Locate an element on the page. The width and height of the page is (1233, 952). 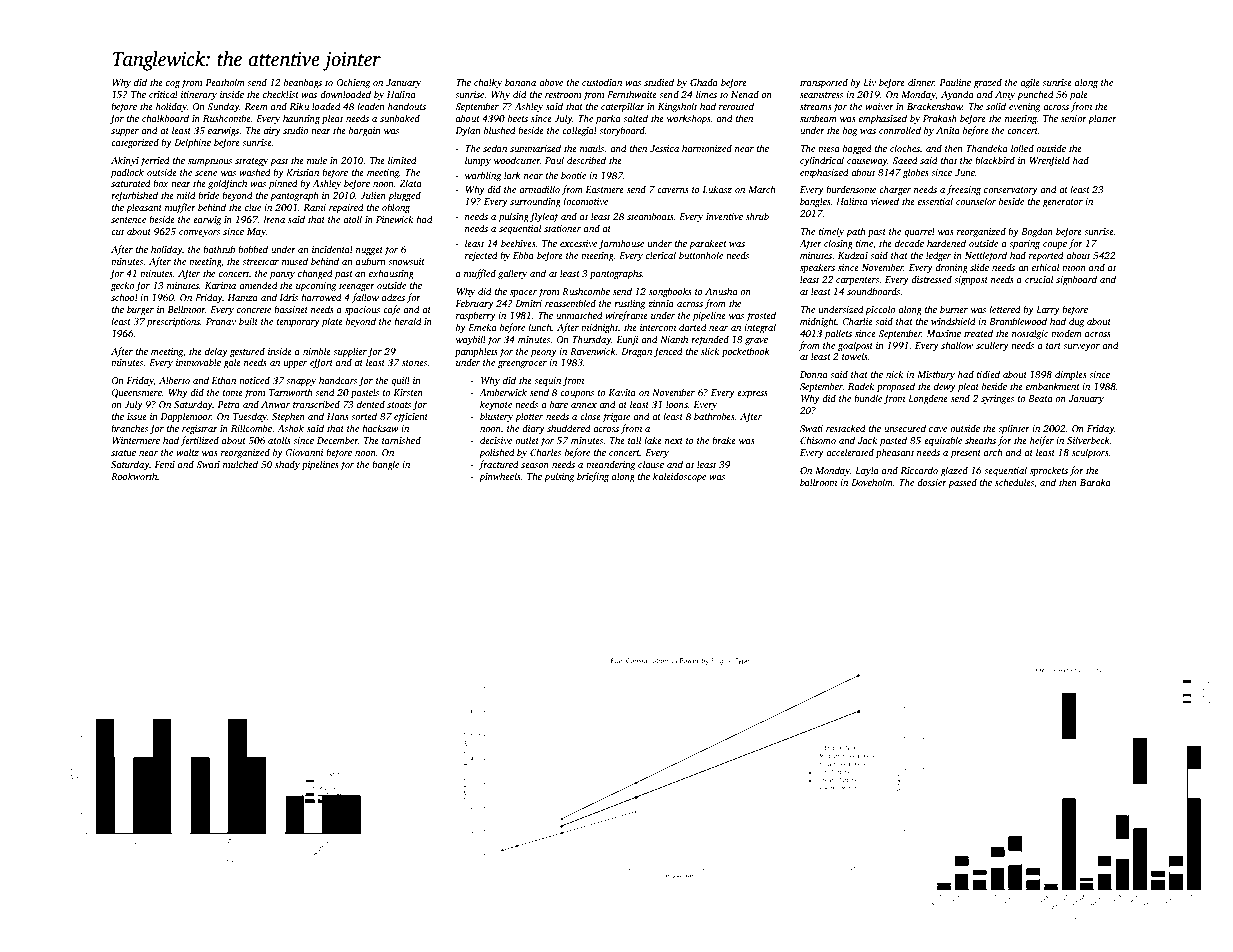
Rookworth is located at coordinates (134, 476).
